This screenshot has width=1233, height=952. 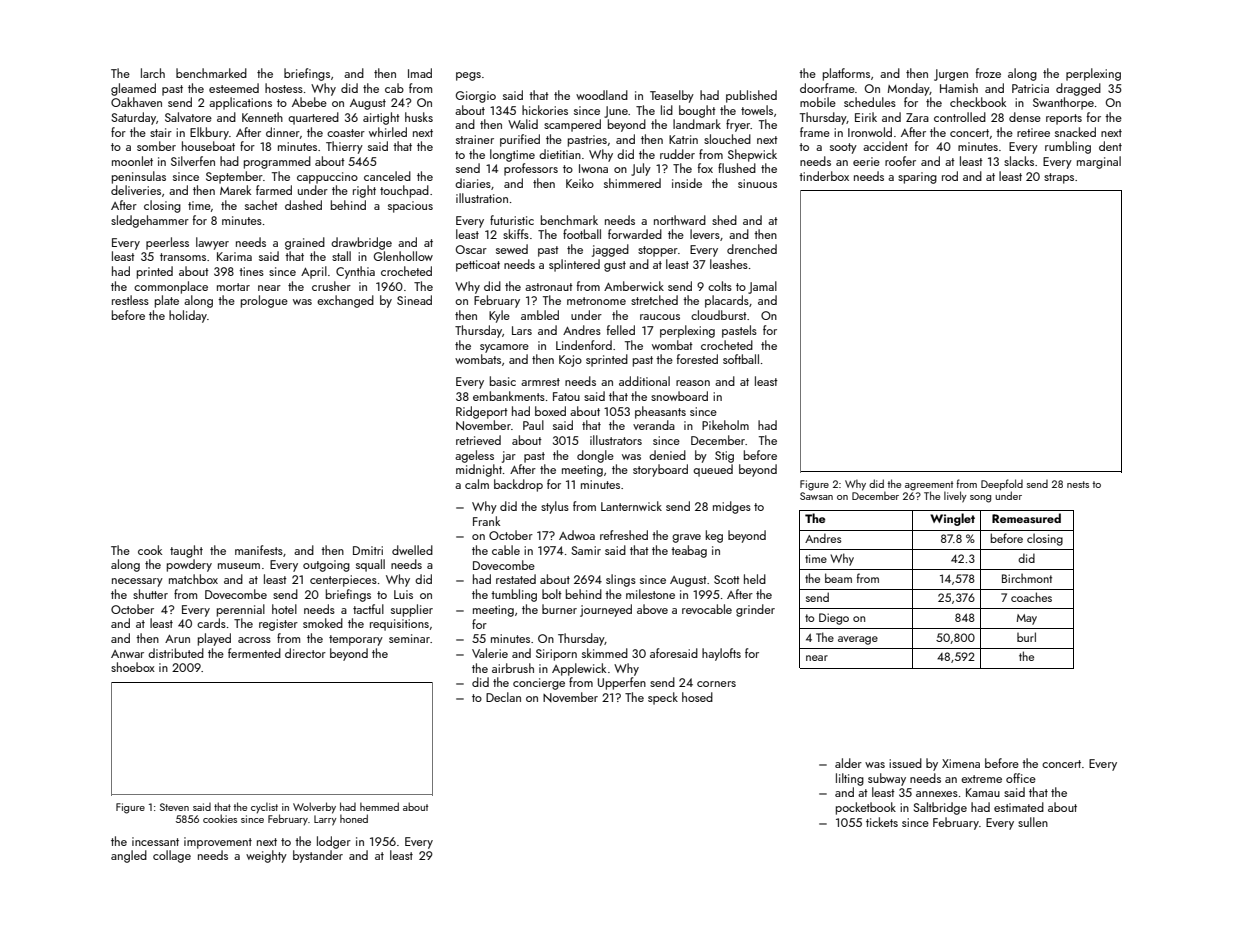 What do you see at coordinates (644, 381) in the screenshot?
I see `additional` at bounding box center [644, 381].
